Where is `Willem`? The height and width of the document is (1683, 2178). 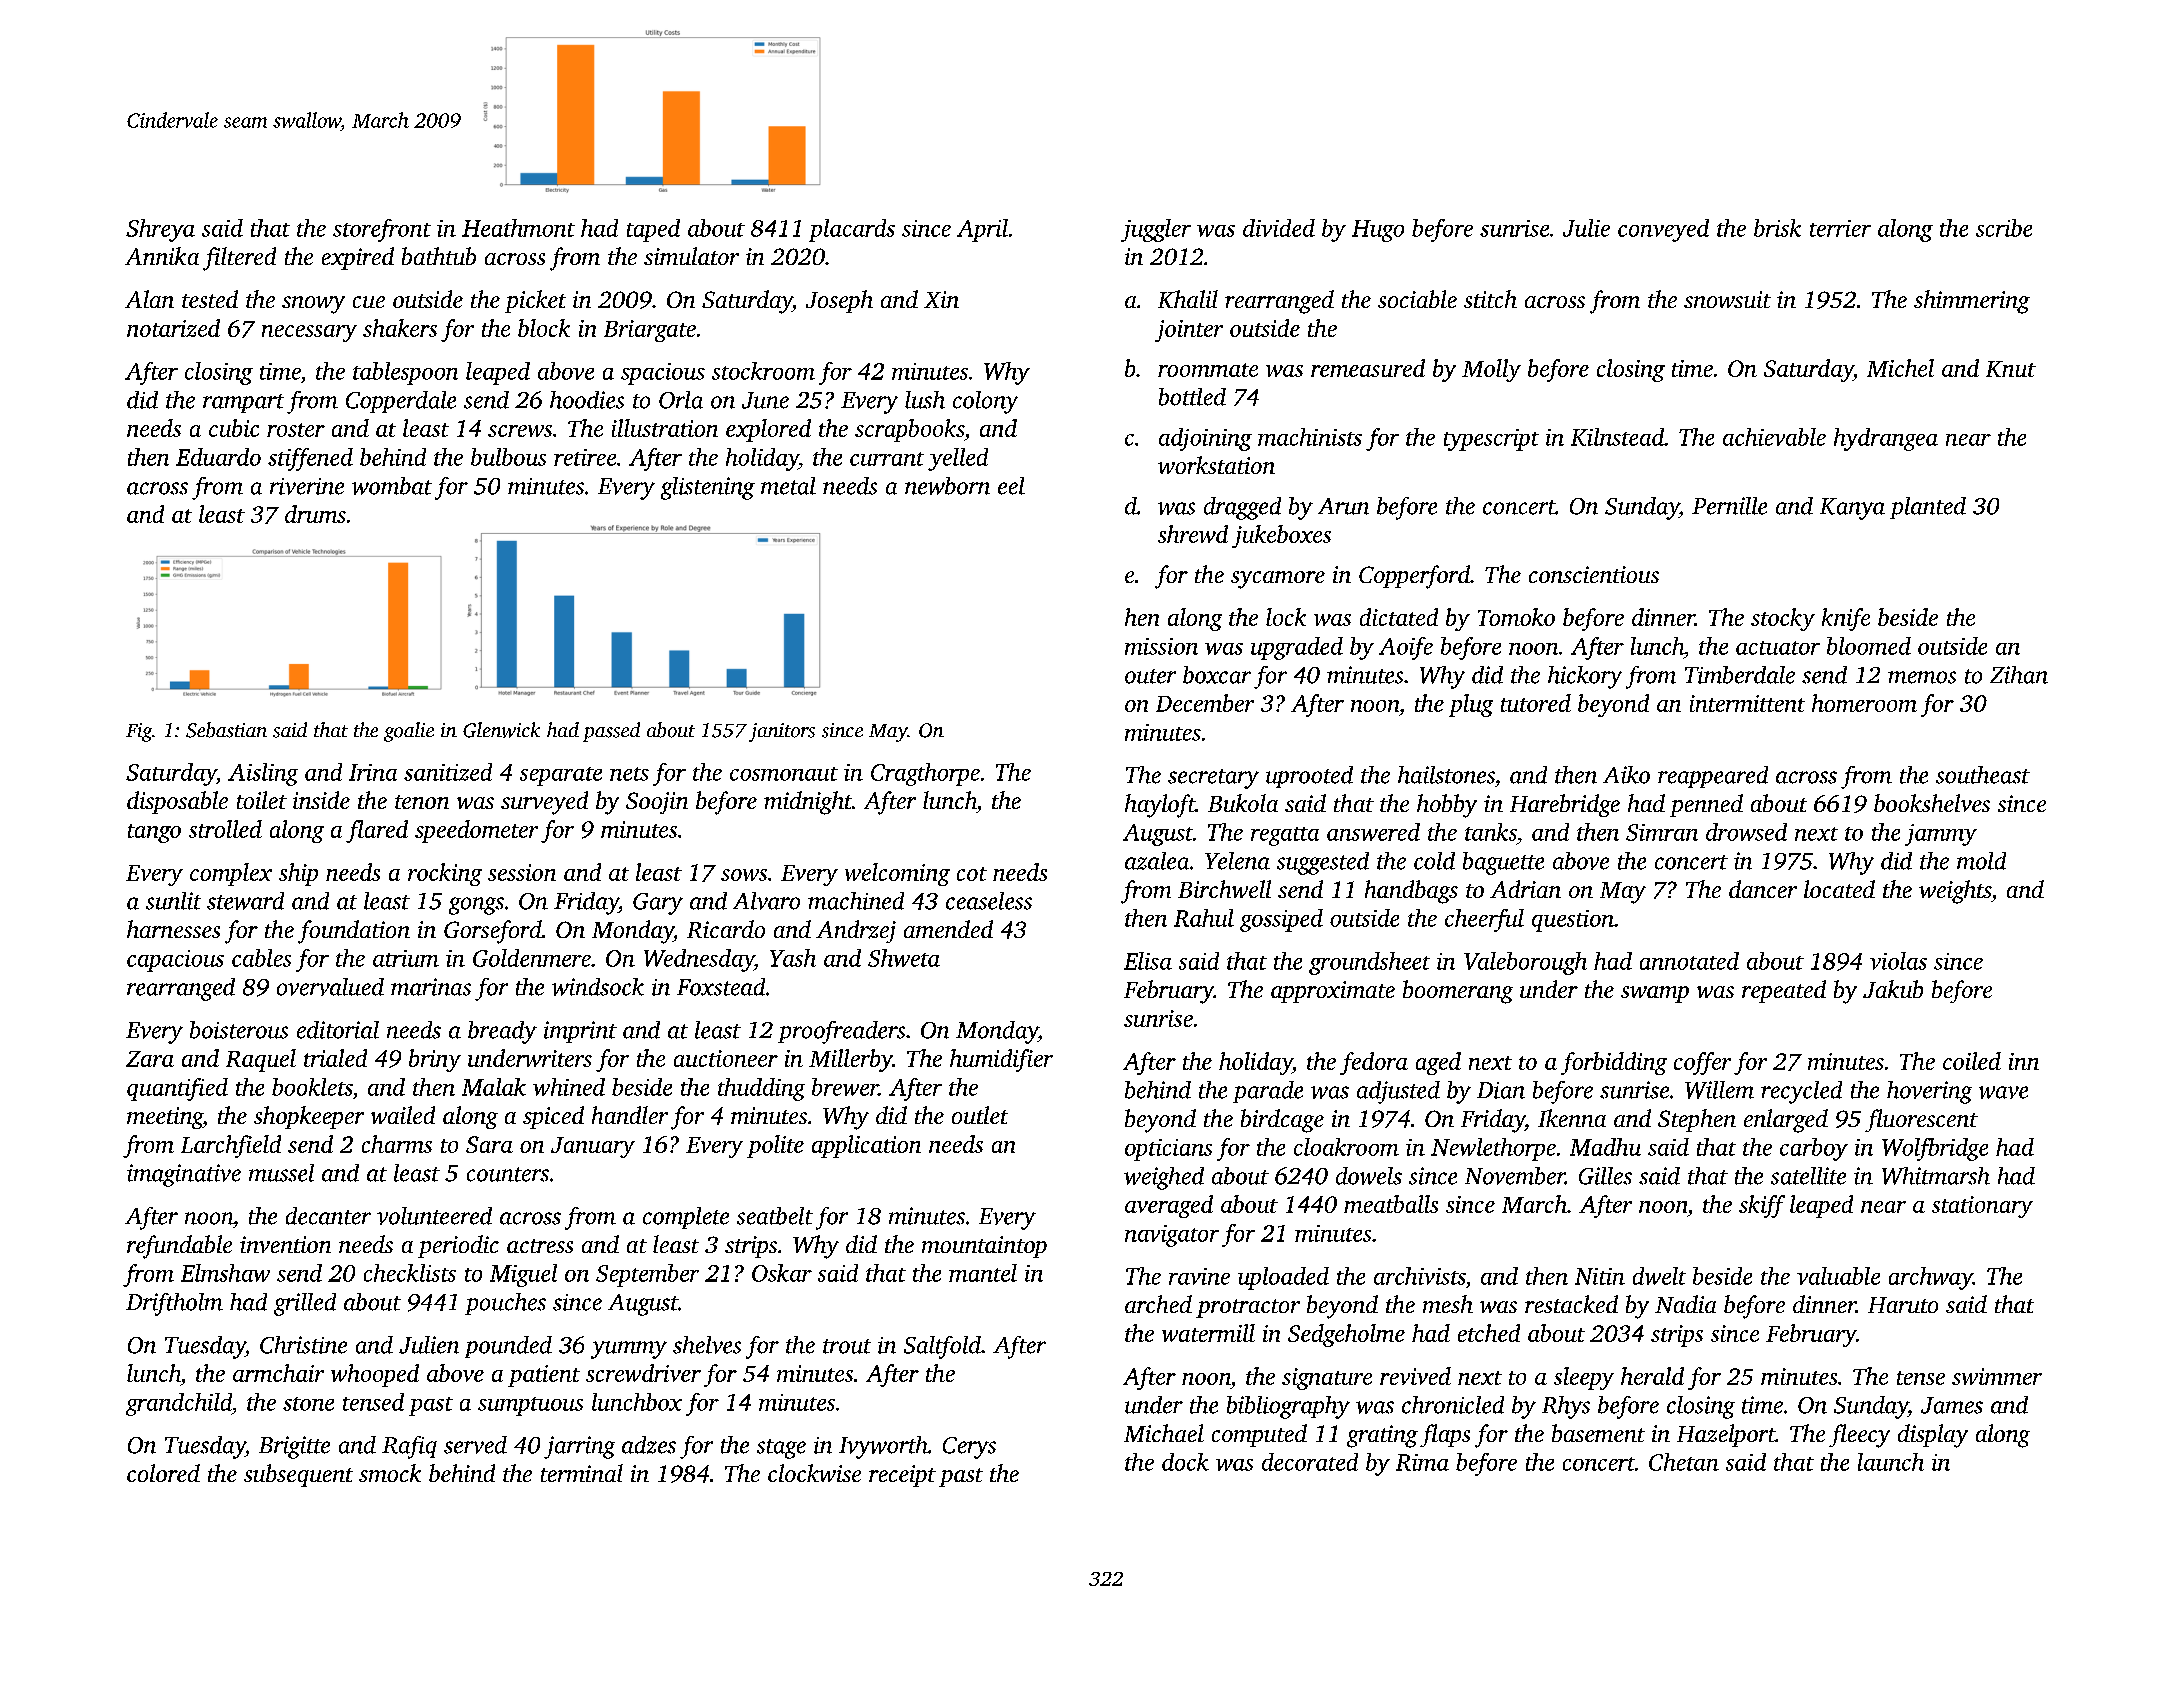
Willem is located at coordinates (1719, 1090).
